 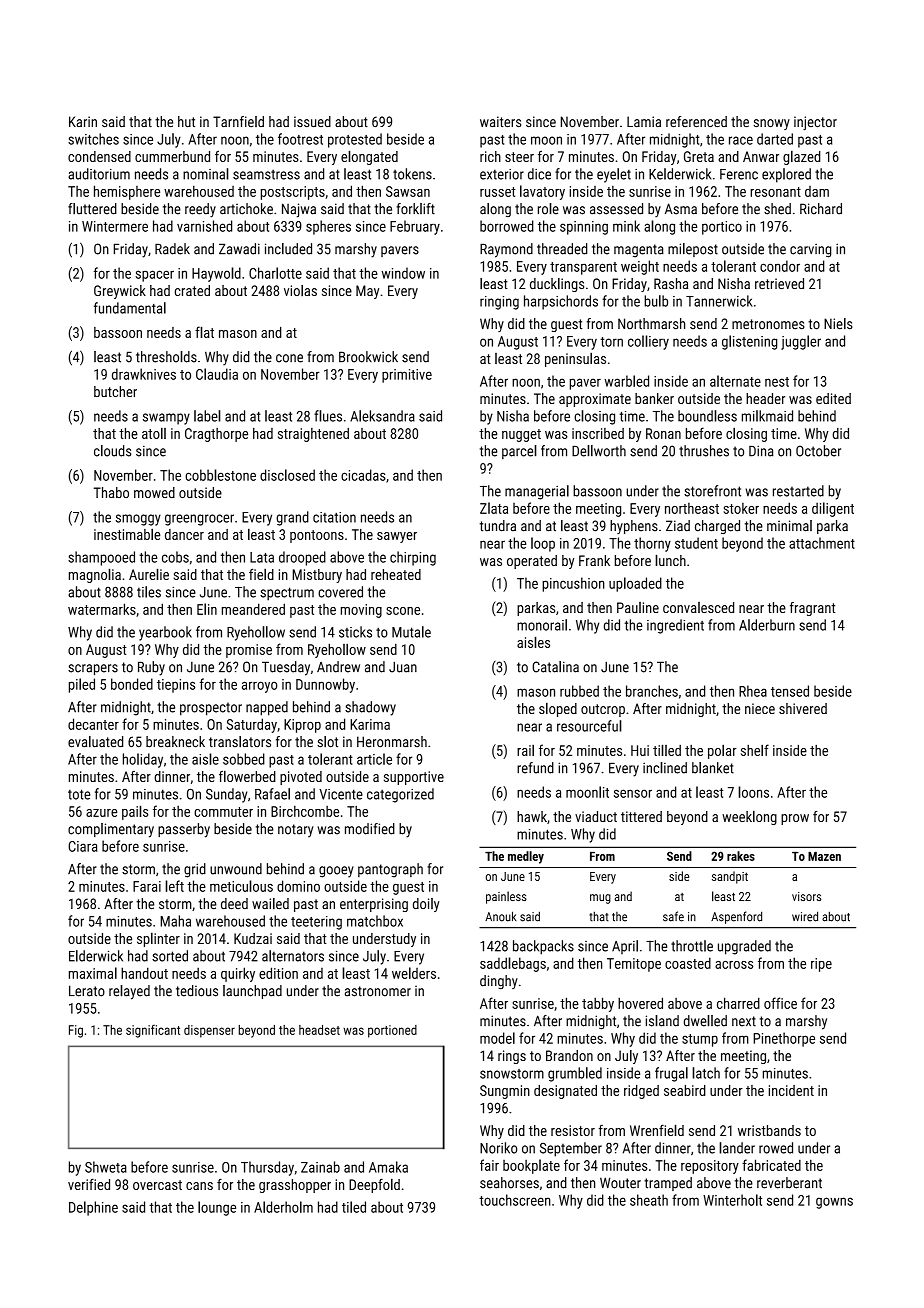 I want to click on seabird, so click(x=685, y=1090).
